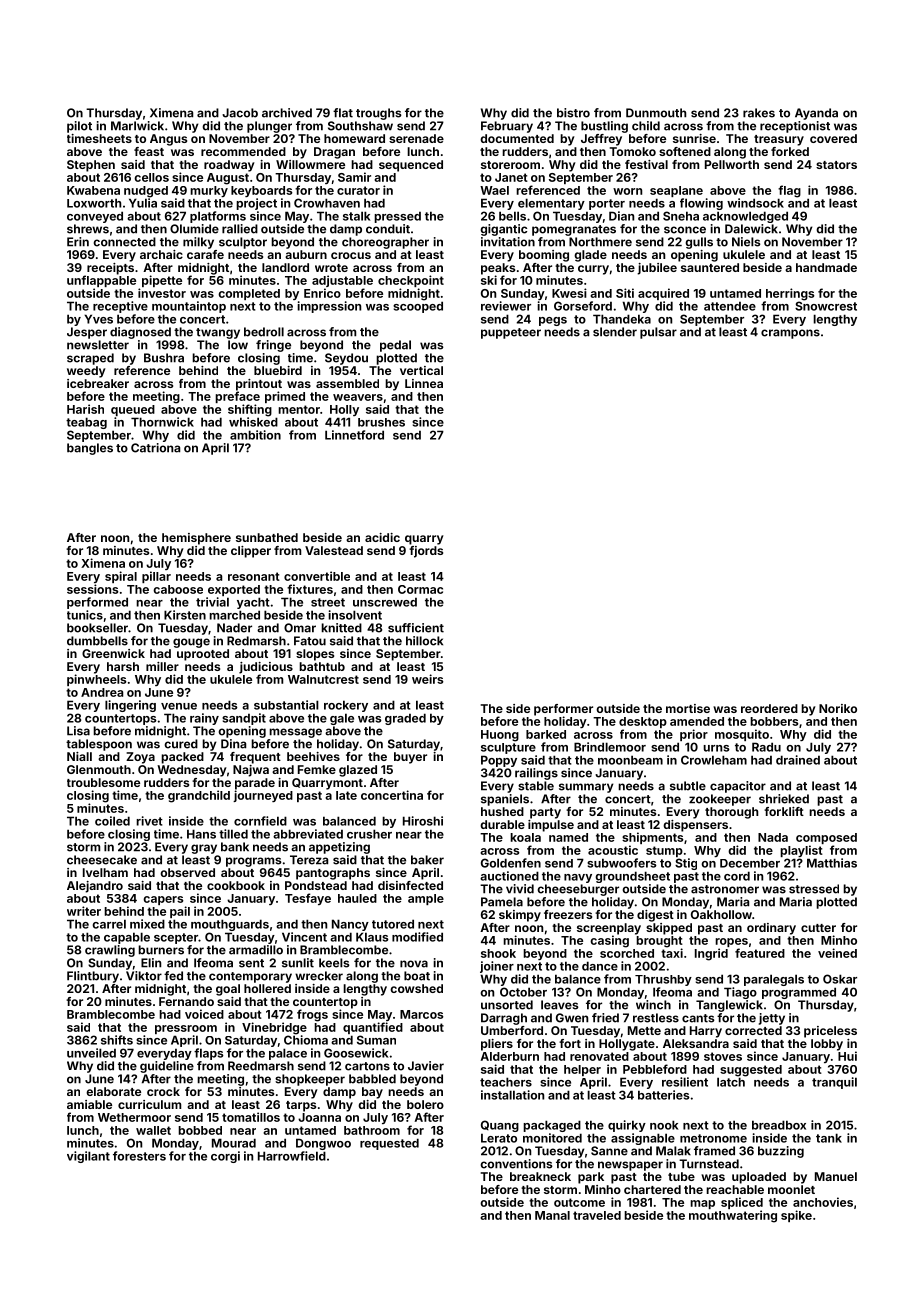 This page has width=924, height=1308. Describe the element at coordinates (796, 1216) in the page. I see `spike` at that location.
